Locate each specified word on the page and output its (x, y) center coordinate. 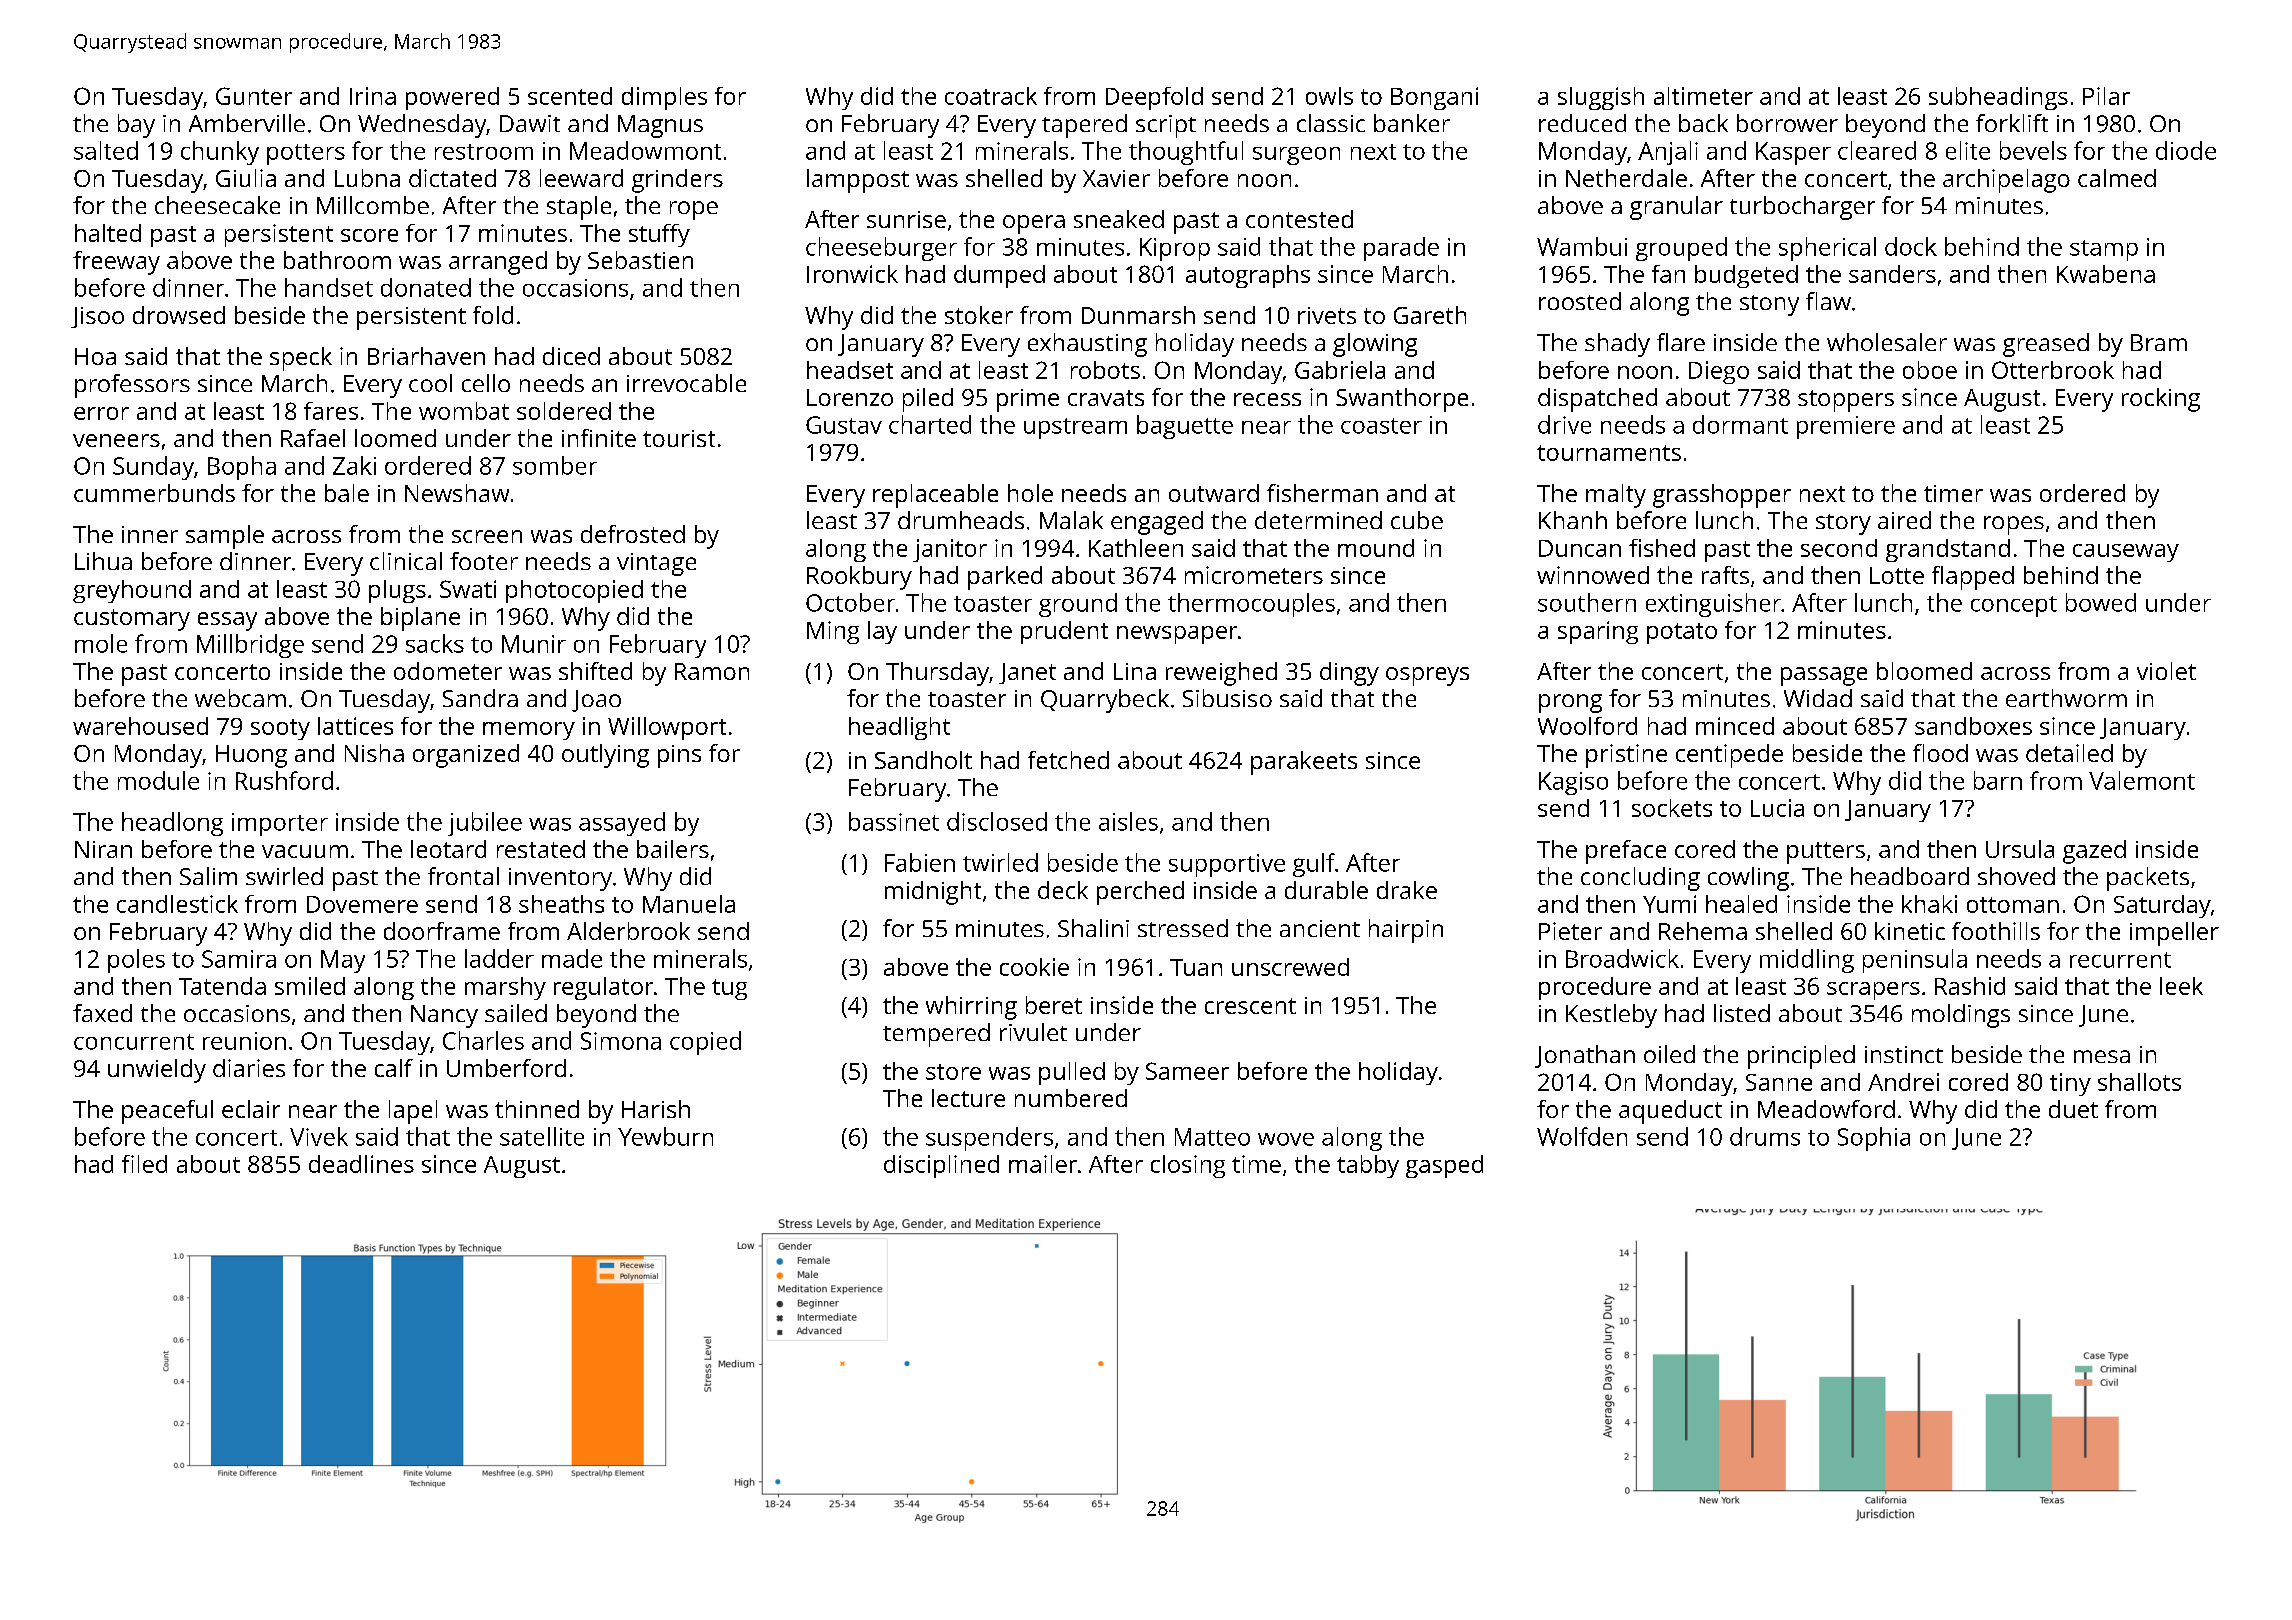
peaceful (167, 1112)
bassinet (894, 821)
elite (1968, 150)
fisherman (1322, 493)
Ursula (2020, 849)
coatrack (991, 96)
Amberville (247, 123)
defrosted (633, 534)
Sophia (1874, 1139)
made (572, 958)
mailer (1043, 1164)
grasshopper (1722, 496)
